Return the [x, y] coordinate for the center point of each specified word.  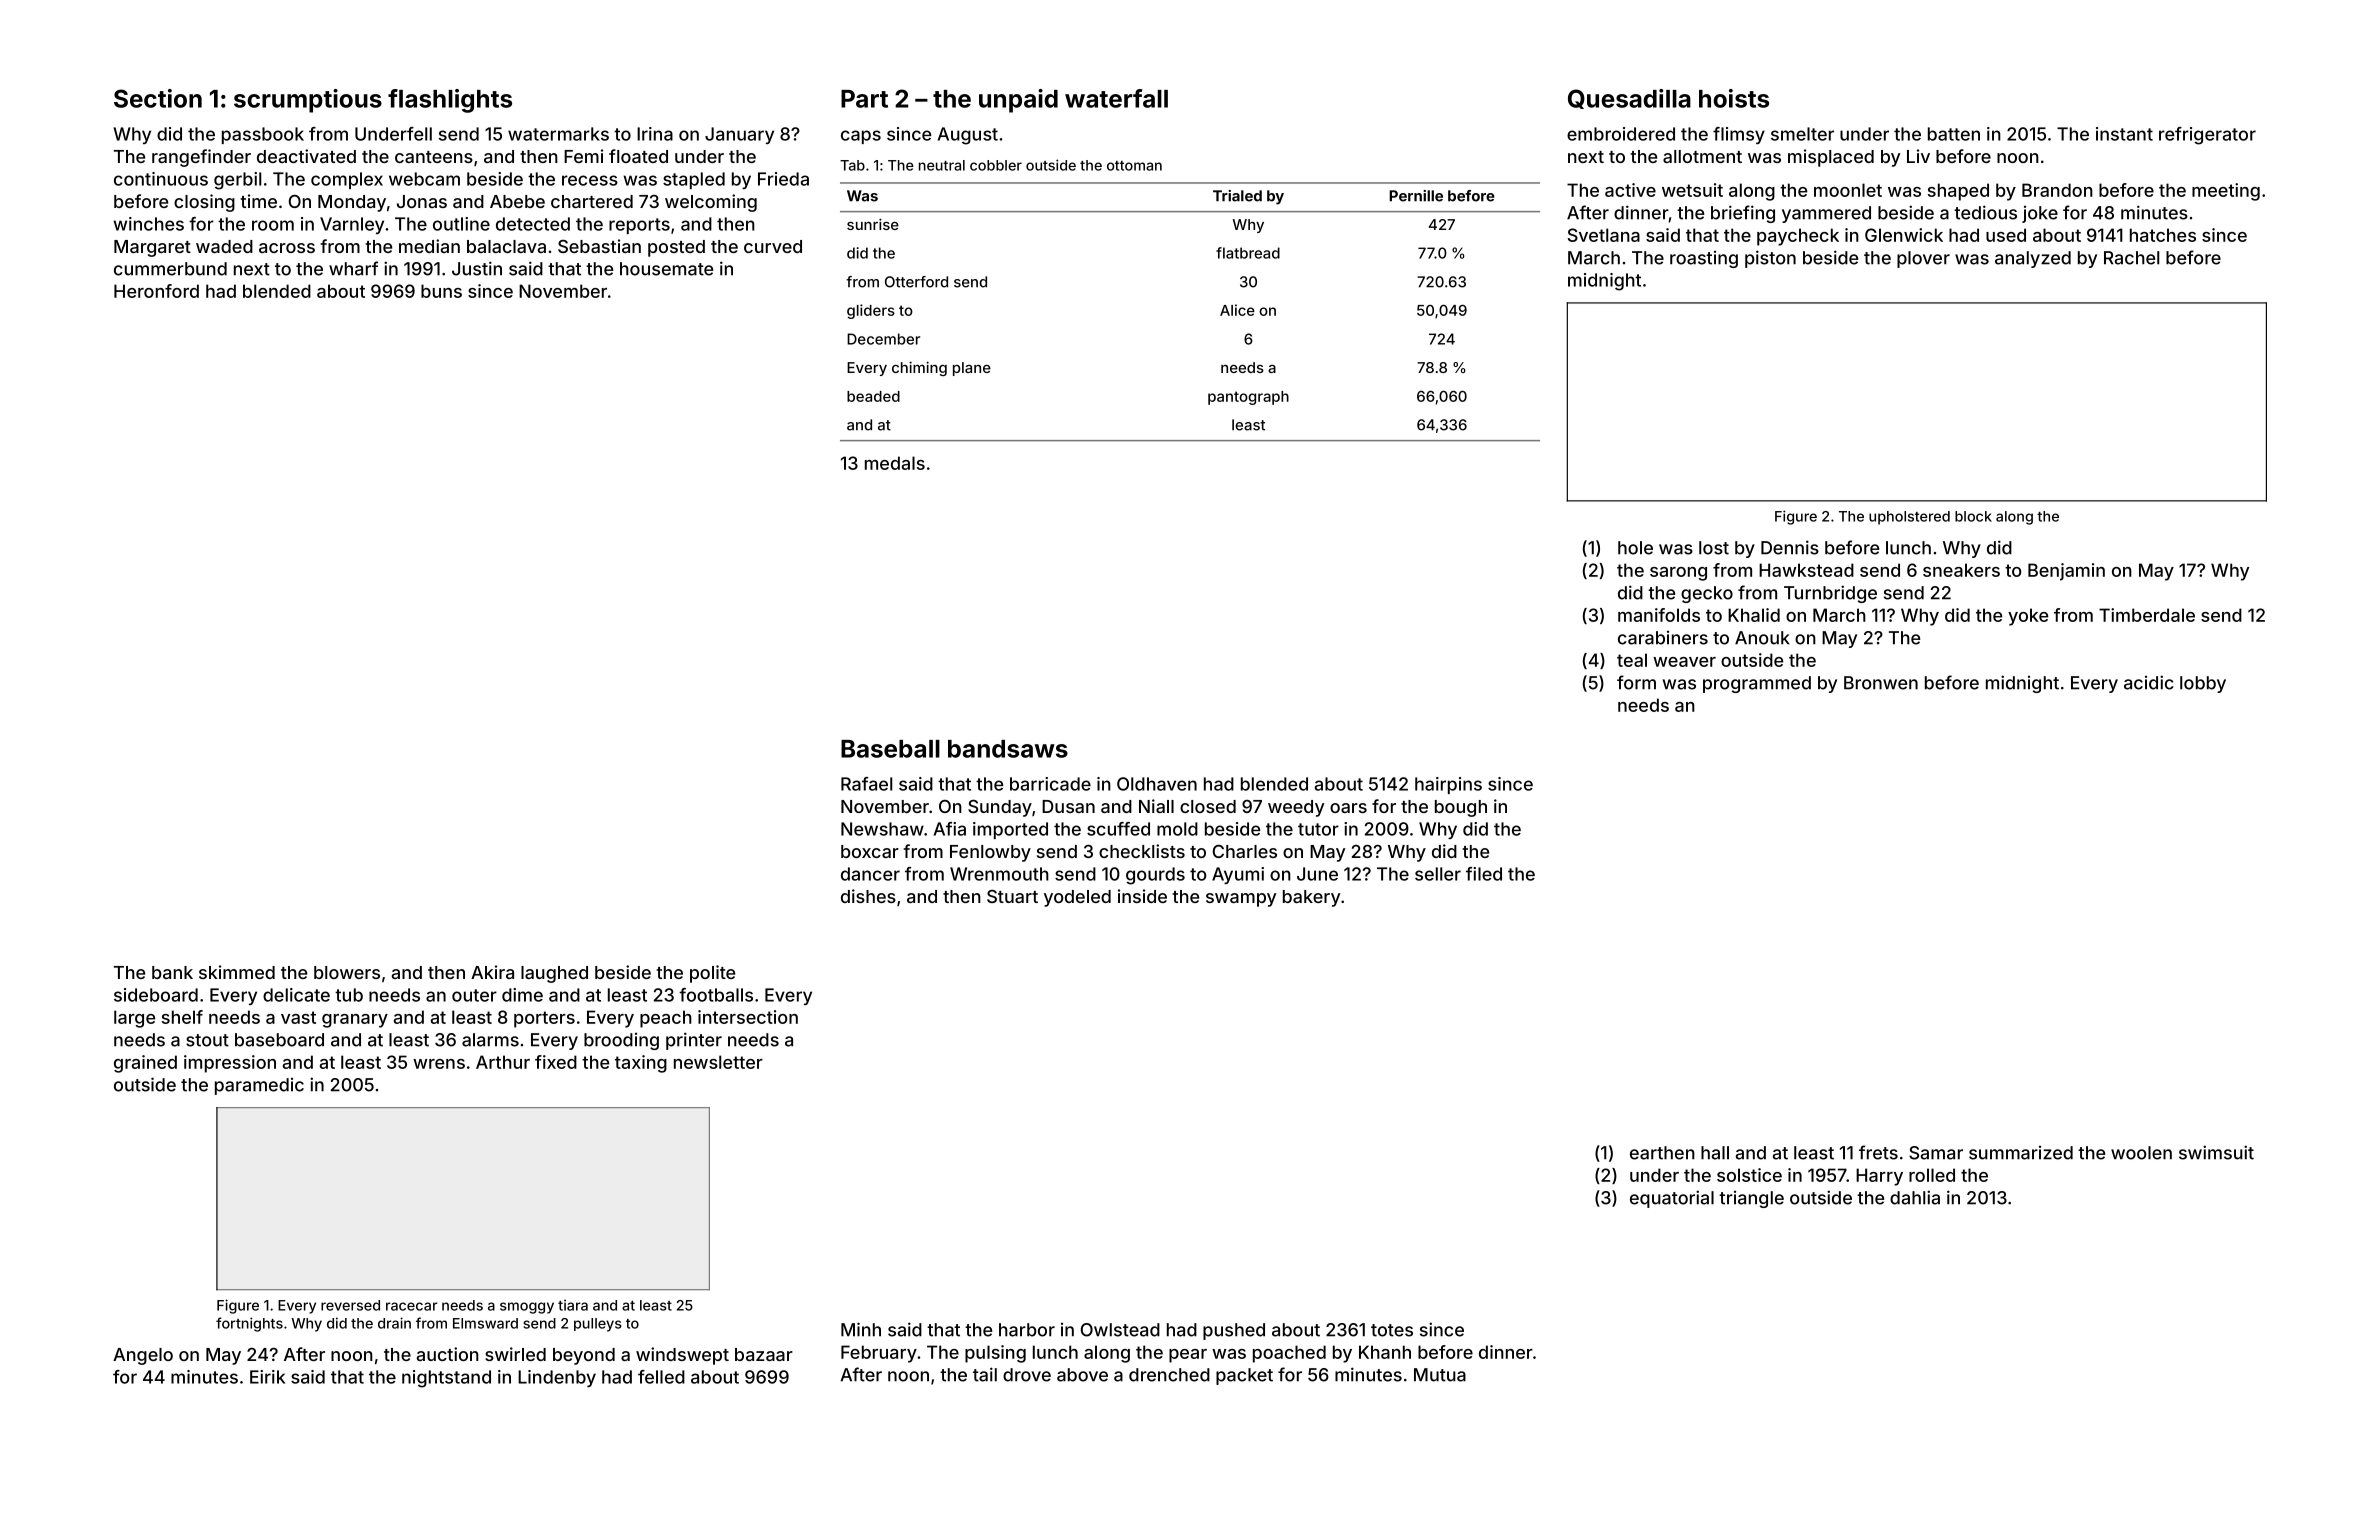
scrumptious [308, 101]
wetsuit [1692, 190]
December [883, 339]
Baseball [890, 749]
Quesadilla [1629, 99]
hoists [1734, 98]
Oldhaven [1157, 784]
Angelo [143, 1356]
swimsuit [2216, 1152]
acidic [2149, 682]
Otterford [916, 282]
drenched [1169, 1375]
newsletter [718, 1062]
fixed [556, 1062]
